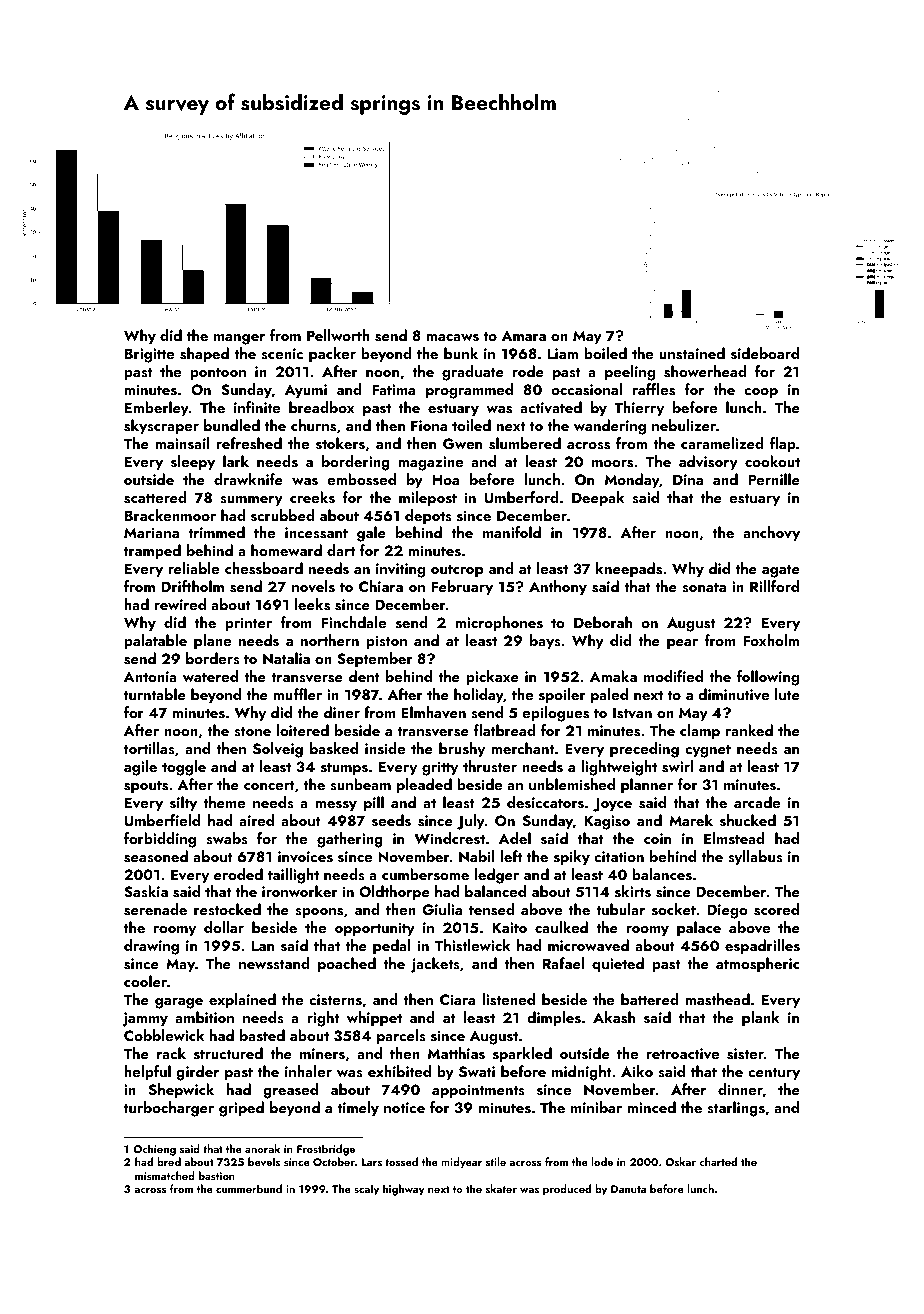 The height and width of the image is (1314, 924). Describe the element at coordinates (252, 732) in the image. I see `stone` at that location.
